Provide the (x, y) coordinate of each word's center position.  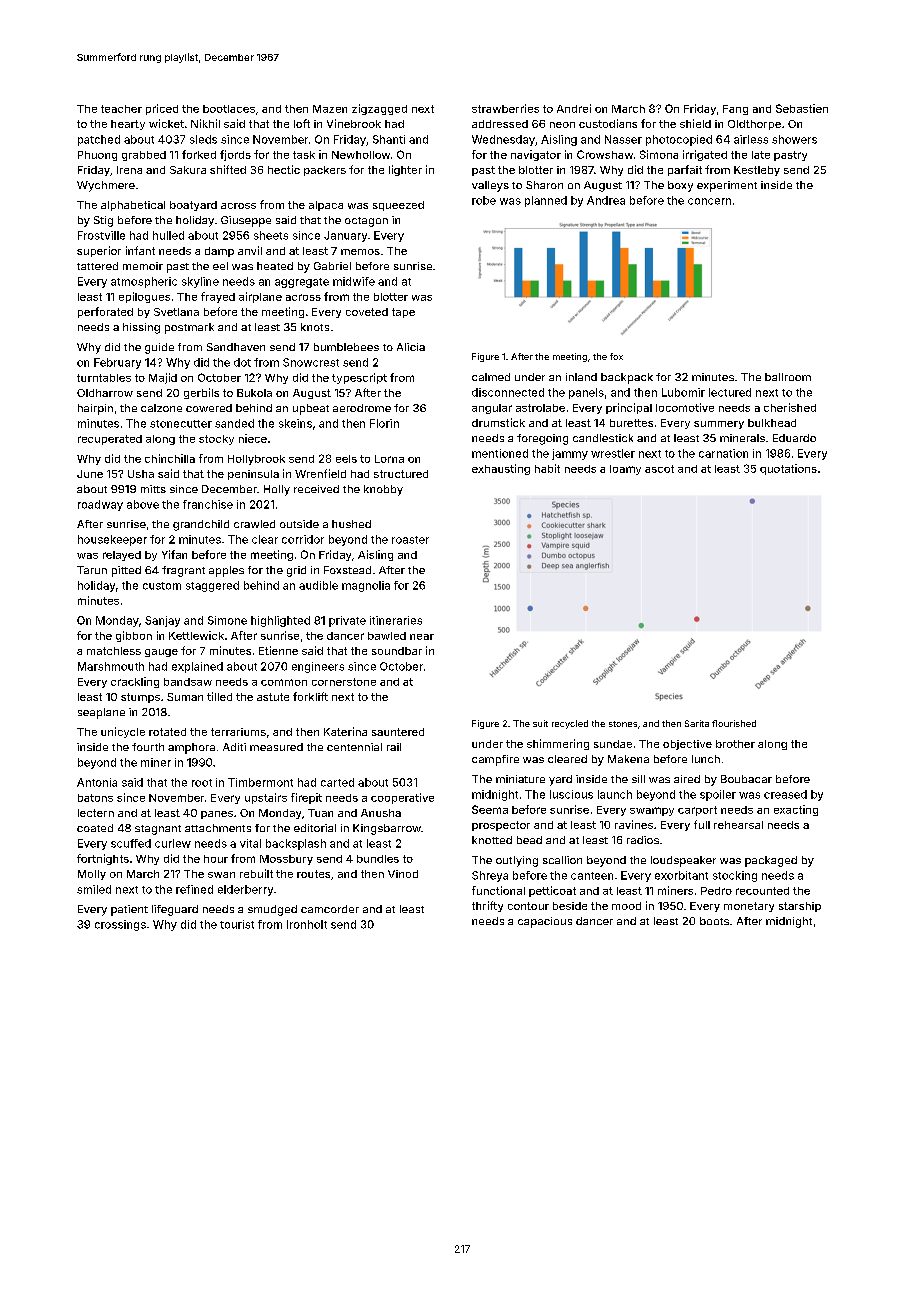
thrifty (487, 906)
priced (162, 109)
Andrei (574, 108)
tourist (237, 924)
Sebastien (802, 108)
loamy (625, 470)
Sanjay (162, 621)
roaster (410, 540)
